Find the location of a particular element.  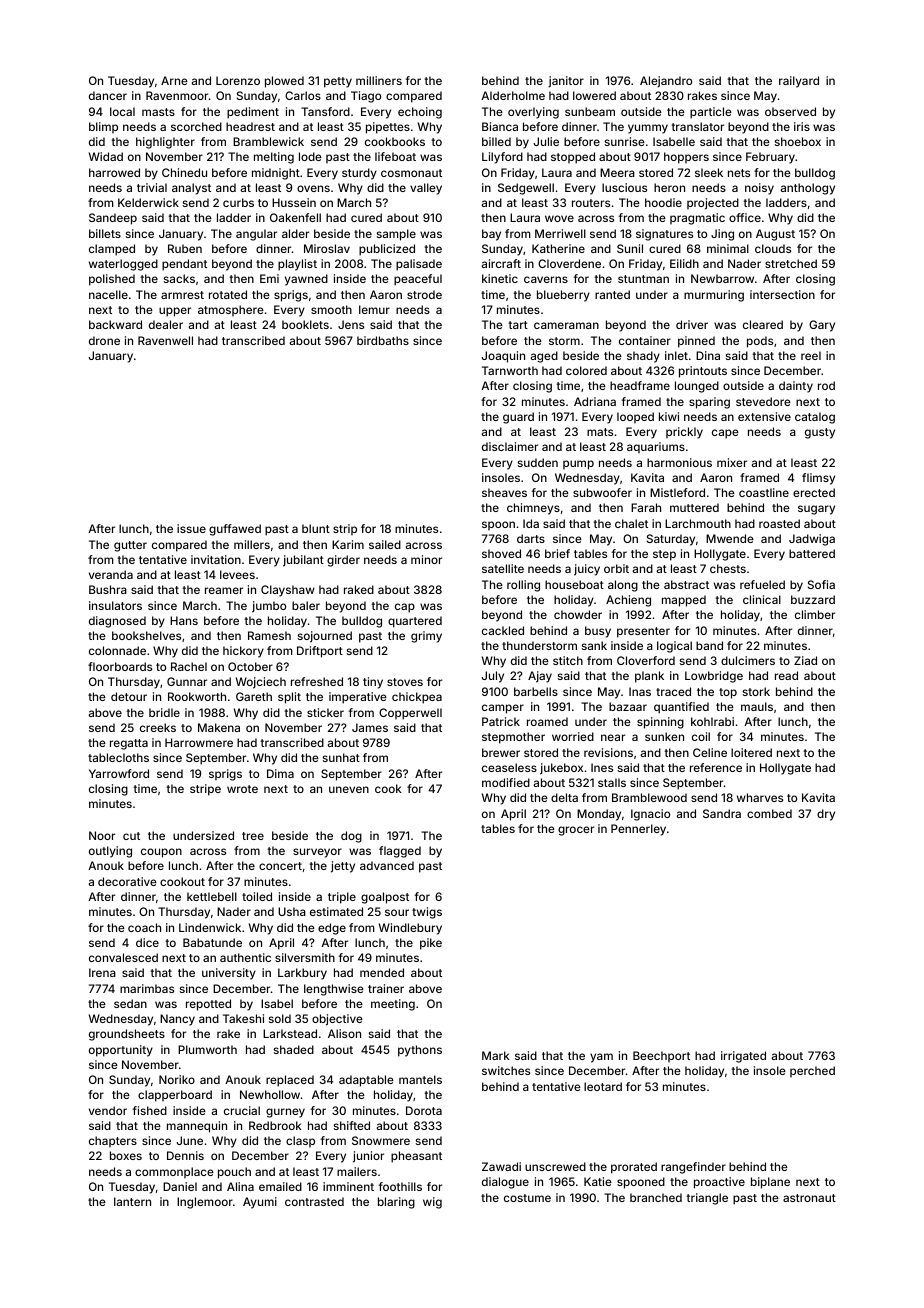

Alejandro is located at coordinates (666, 82).
